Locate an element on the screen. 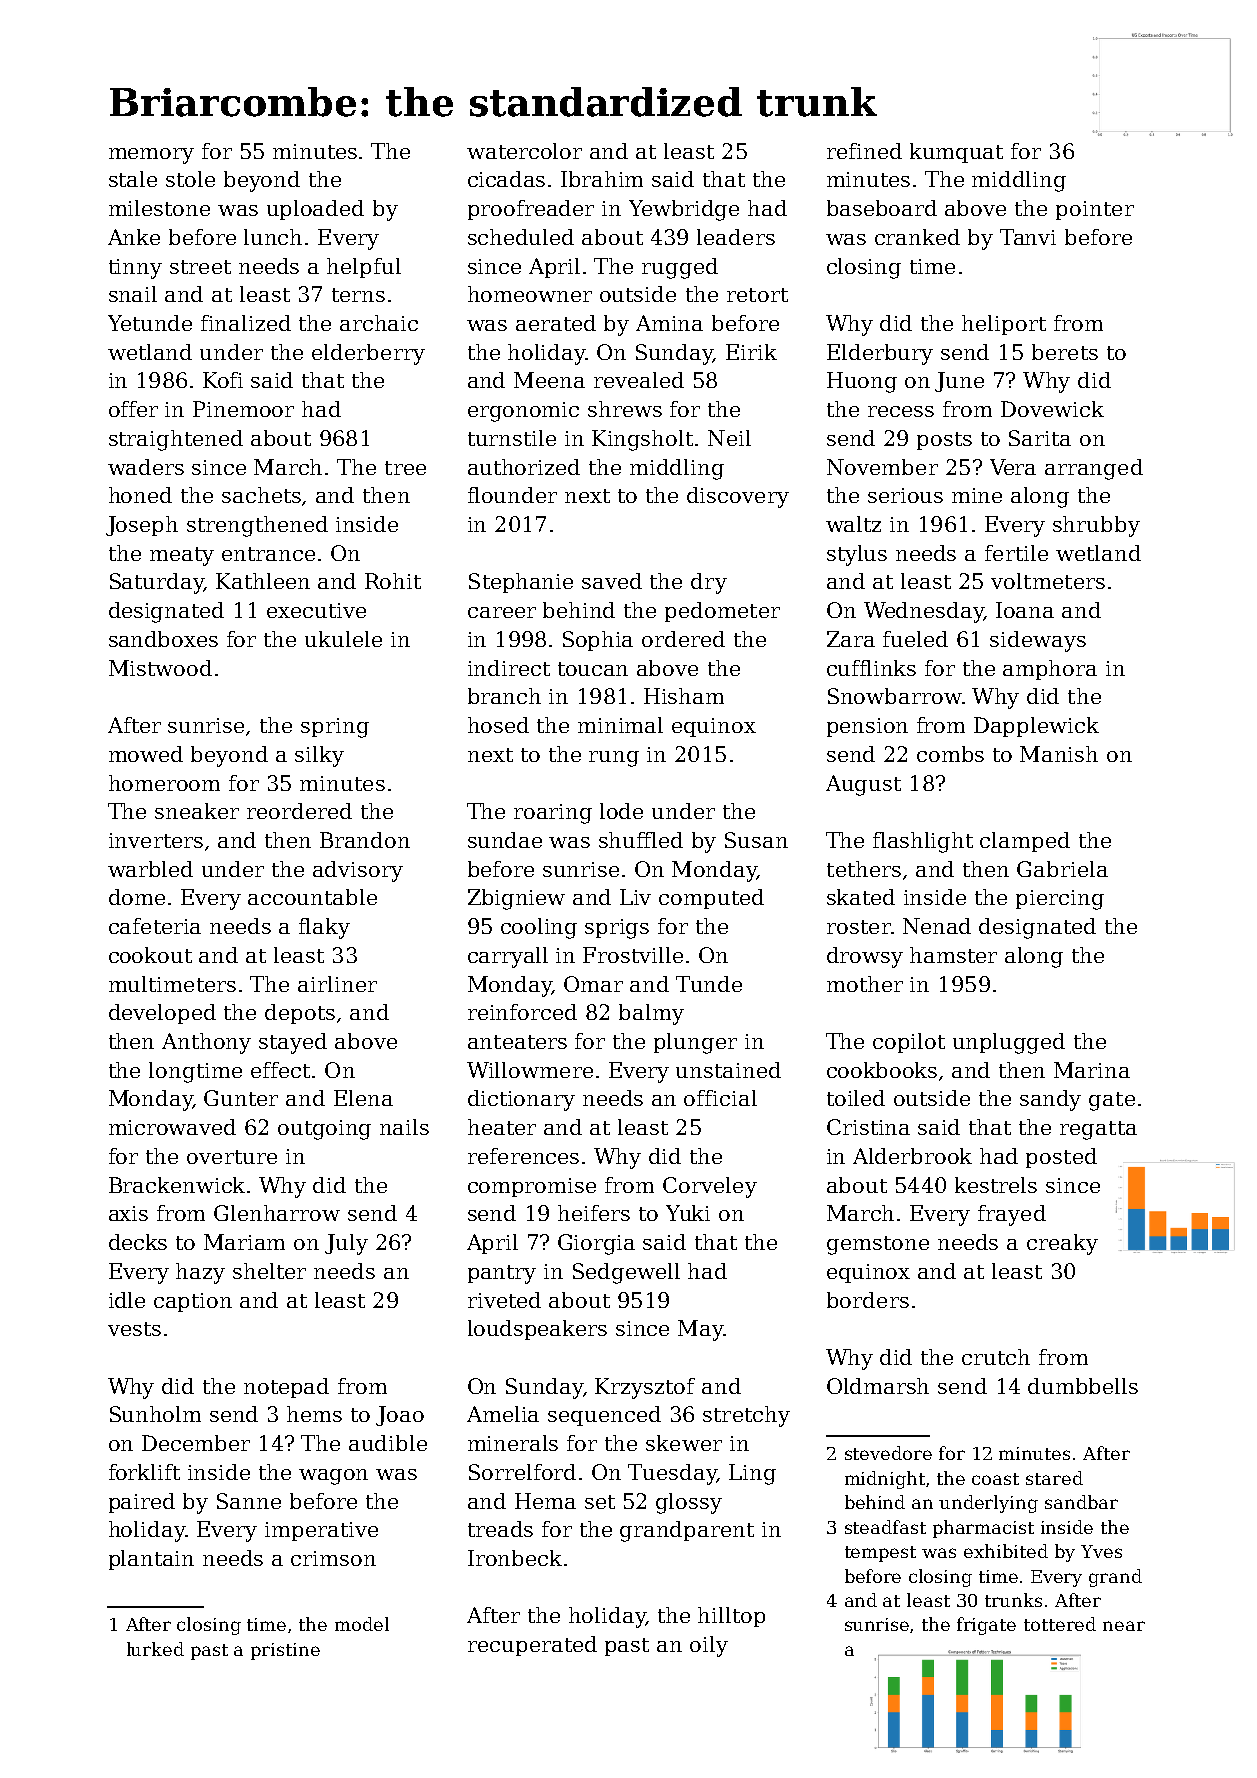 The image size is (1257, 1778). stylus is located at coordinates (857, 555).
